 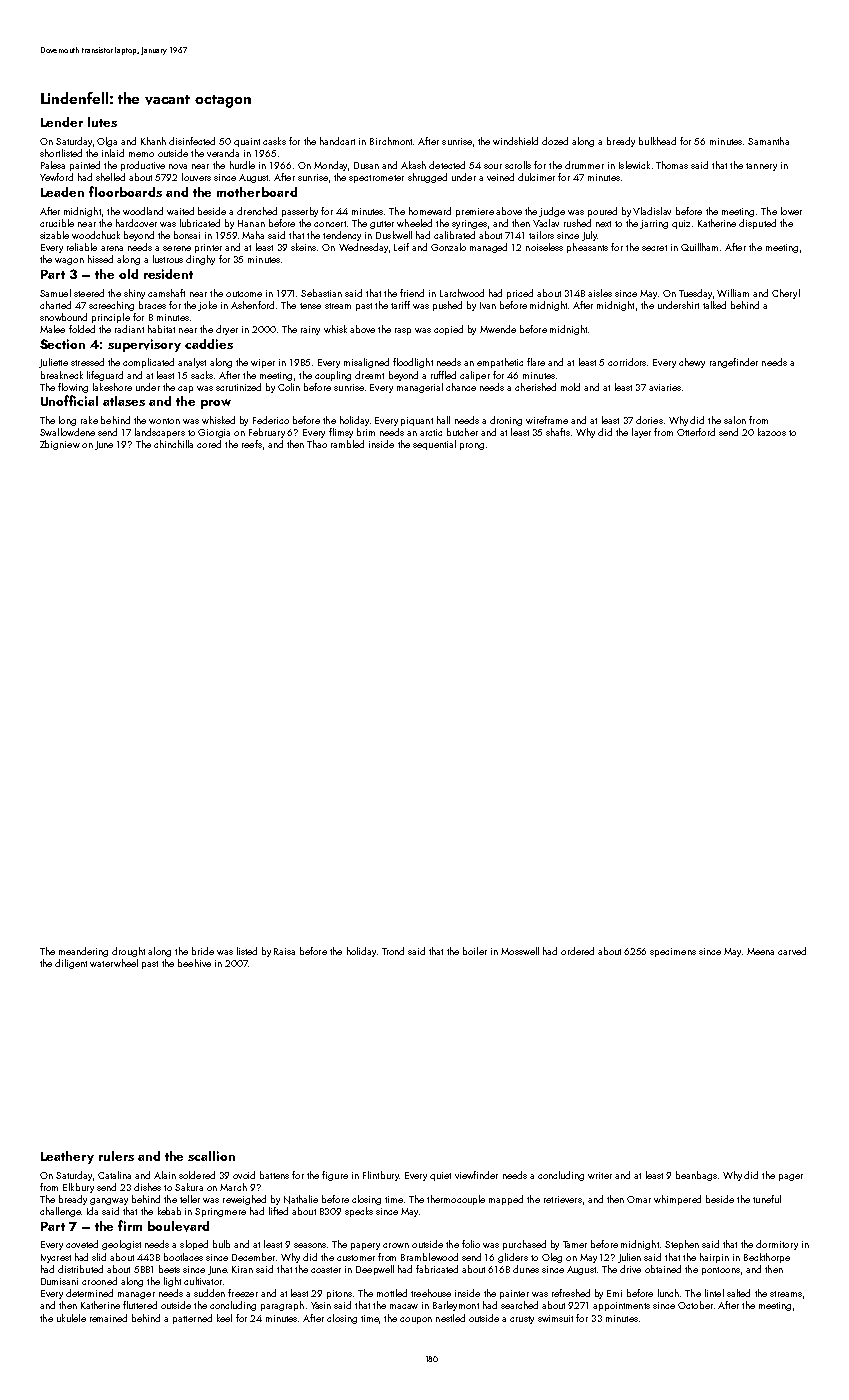 What do you see at coordinates (173, 444) in the screenshot?
I see `chinchilla` at bounding box center [173, 444].
